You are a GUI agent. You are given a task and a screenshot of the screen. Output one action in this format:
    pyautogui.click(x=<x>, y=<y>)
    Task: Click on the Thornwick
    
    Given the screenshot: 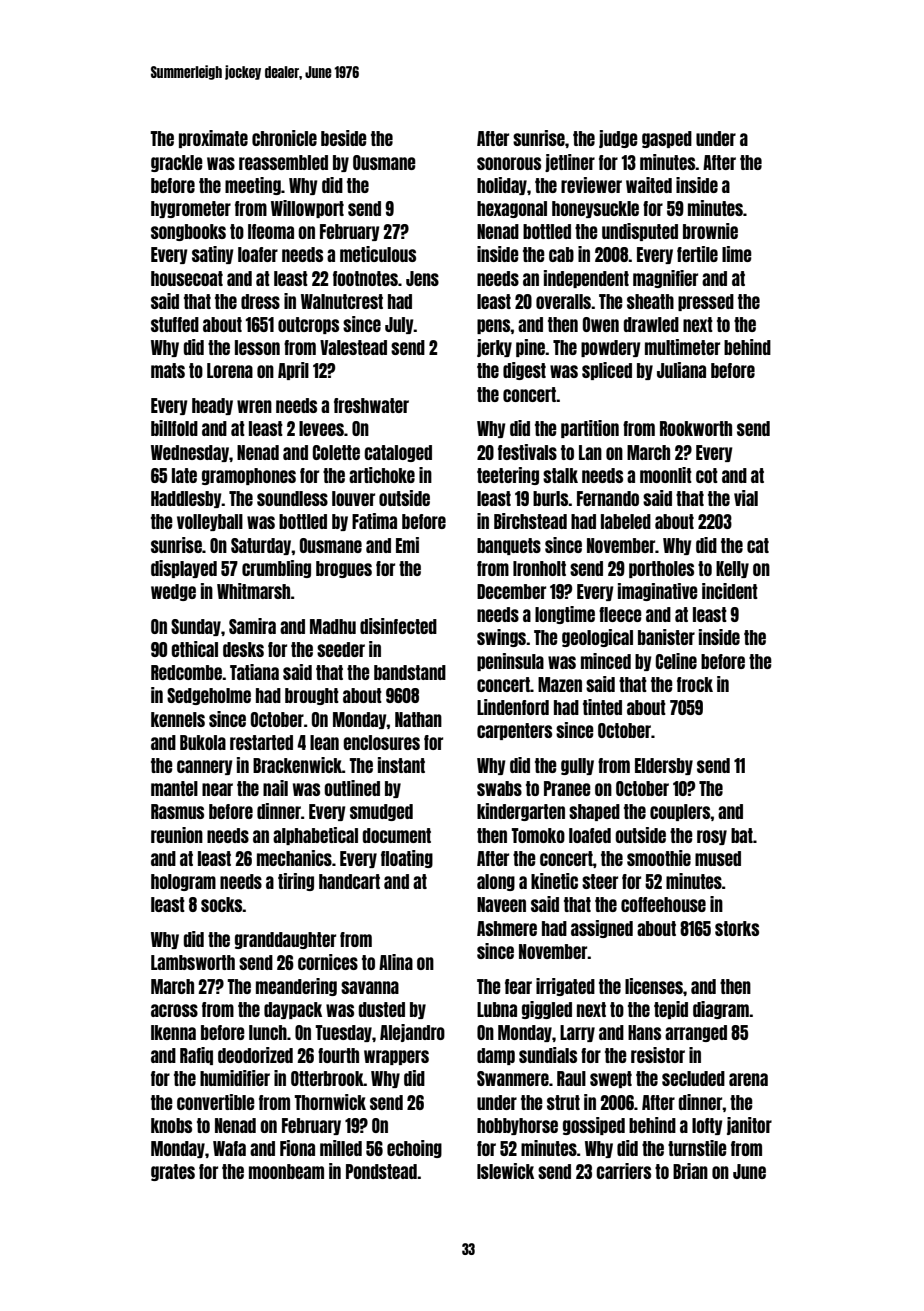 What is the action you would take?
    pyautogui.click(x=330, y=1102)
